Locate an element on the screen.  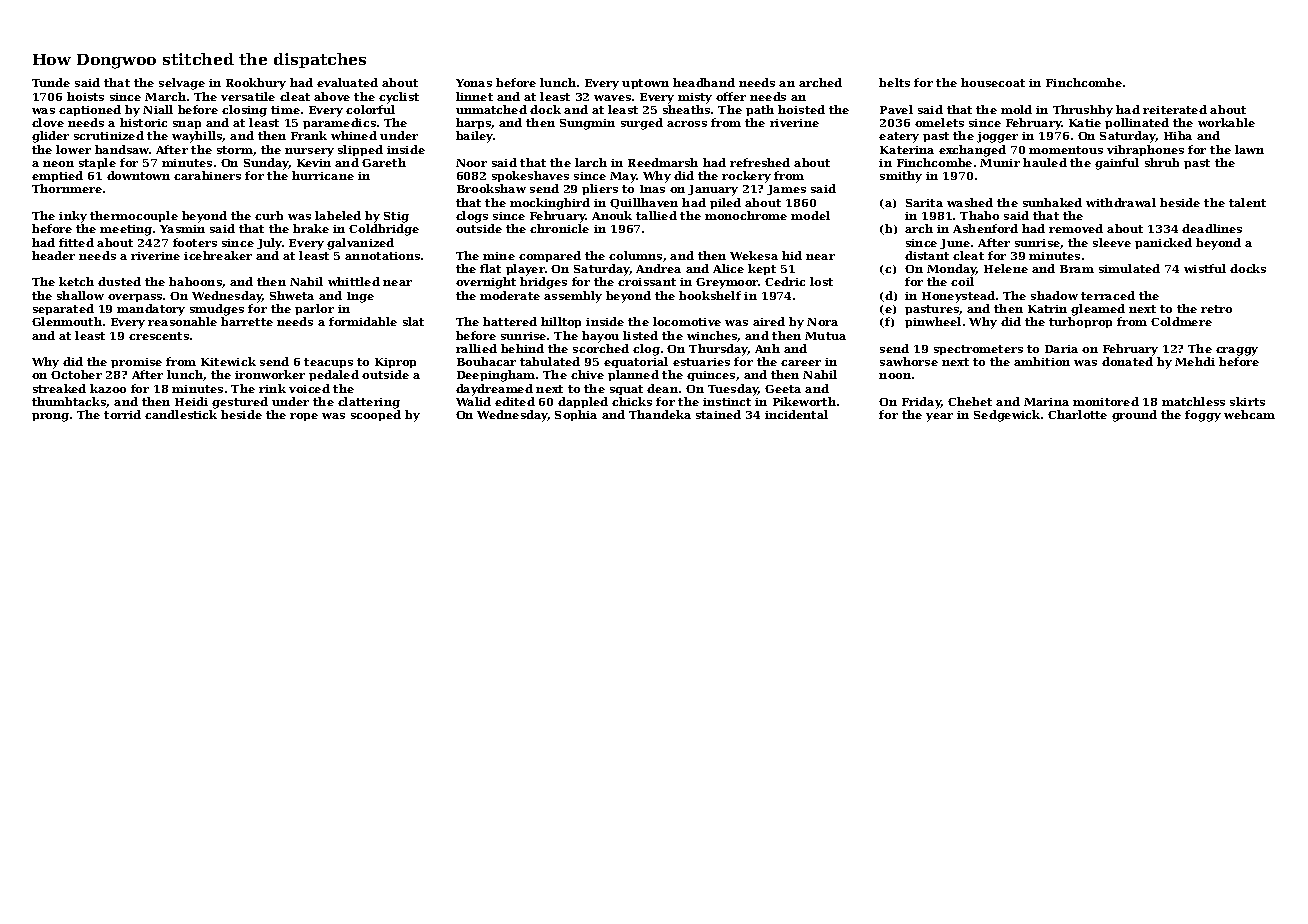
thermocouple is located at coordinates (134, 216).
